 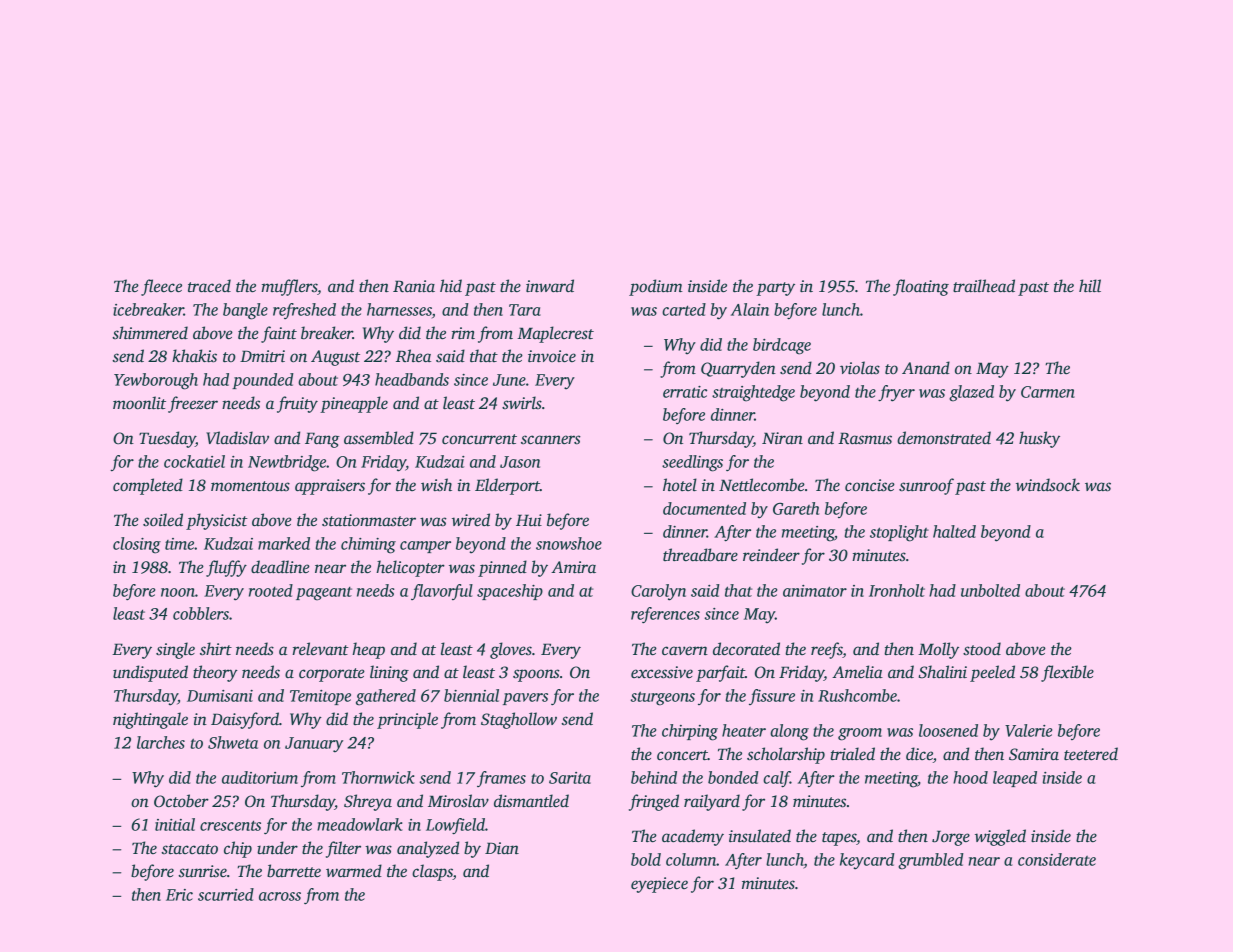 I want to click on trailhead, so click(x=984, y=285).
